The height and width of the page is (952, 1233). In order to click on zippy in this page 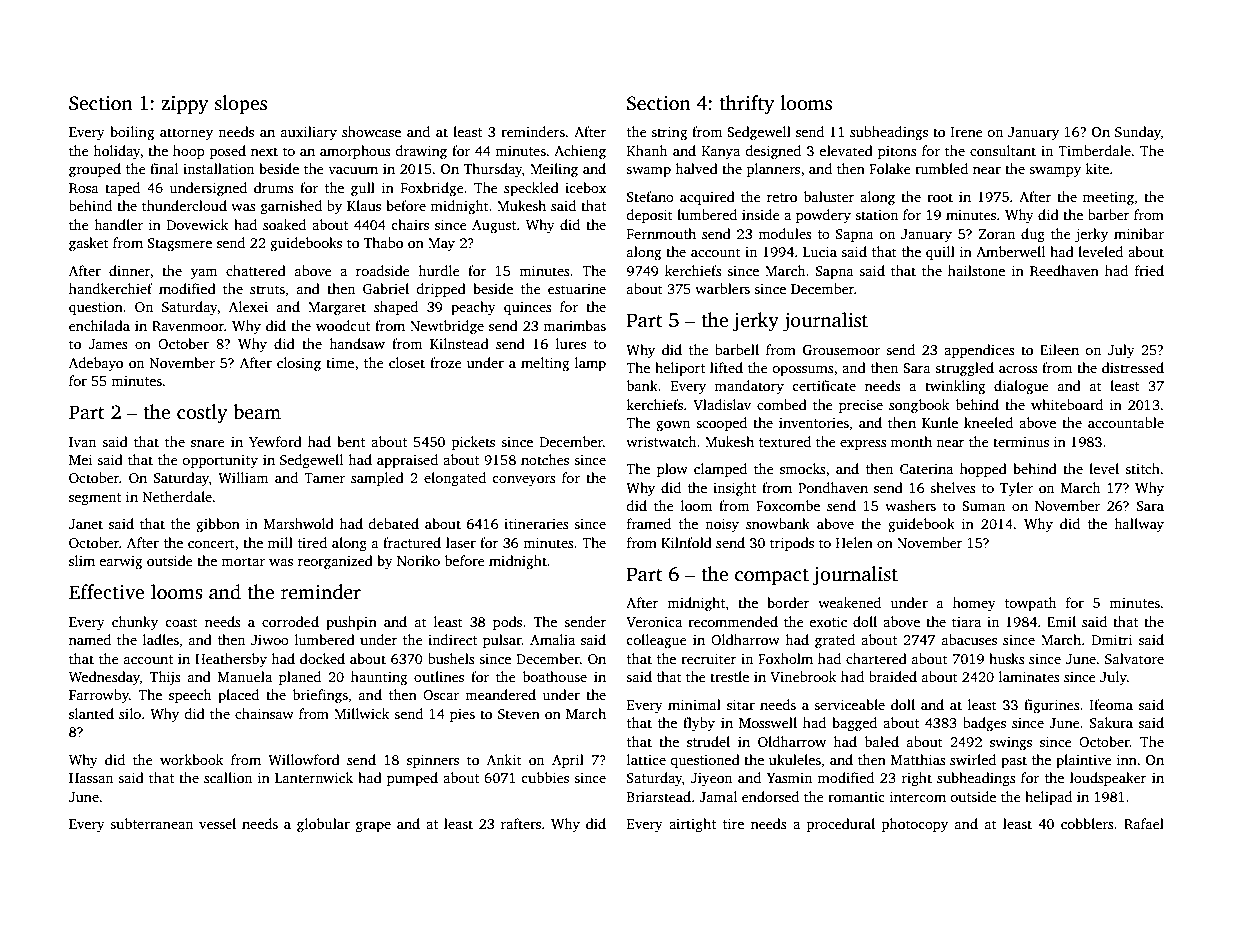, I will do `click(184, 105)`.
